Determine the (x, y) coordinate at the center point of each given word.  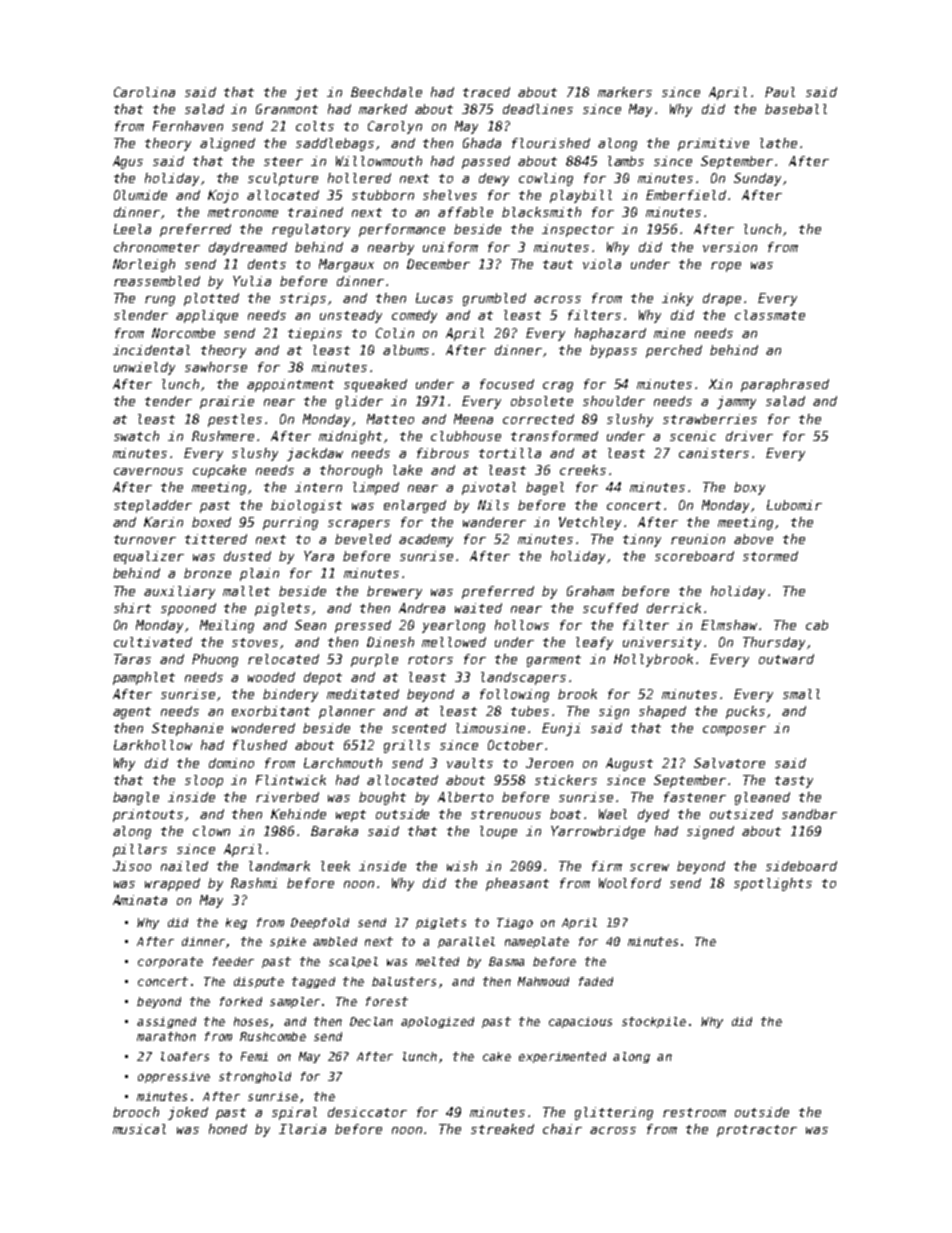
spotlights (773, 884)
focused (507, 384)
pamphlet (144, 678)
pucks (745, 712)
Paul (780, 92)
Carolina (144, 92)
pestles (235, 420)
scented (419, 728)
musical (139, 1129)
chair (562, 1129)
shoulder (614, 401)
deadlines (538, 109)
